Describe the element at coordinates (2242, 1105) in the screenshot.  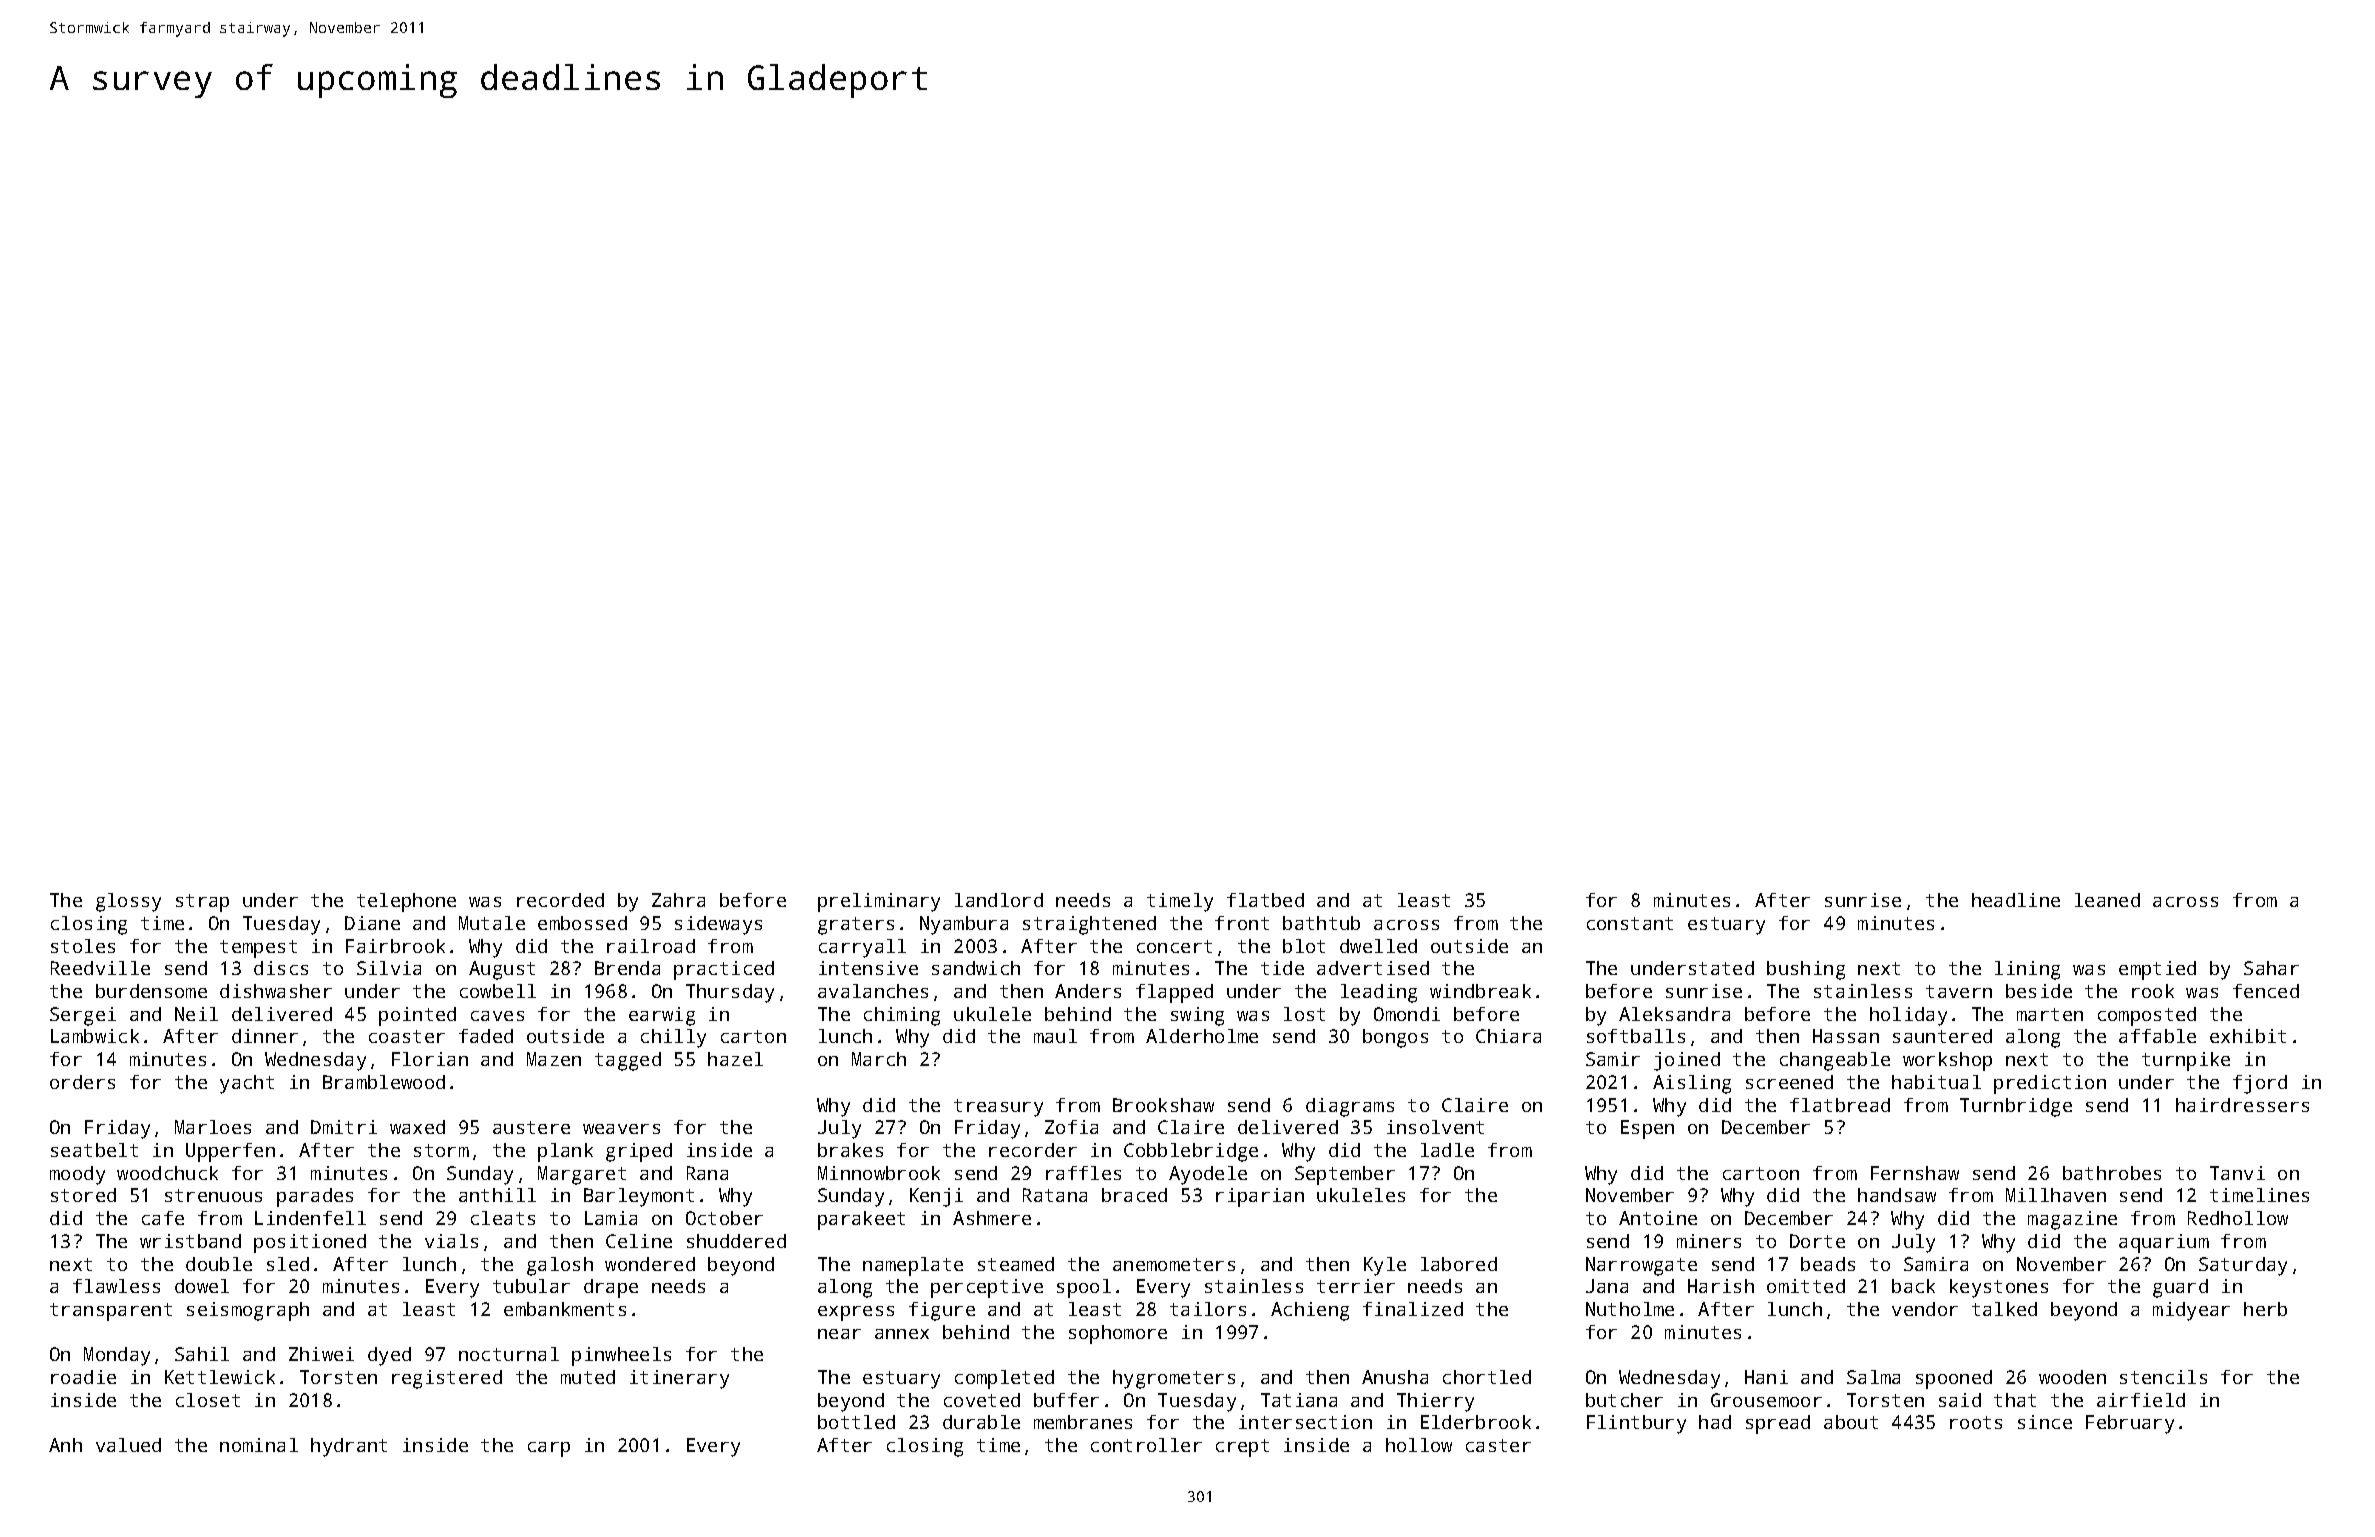
I see `hairdressers` at that location.
